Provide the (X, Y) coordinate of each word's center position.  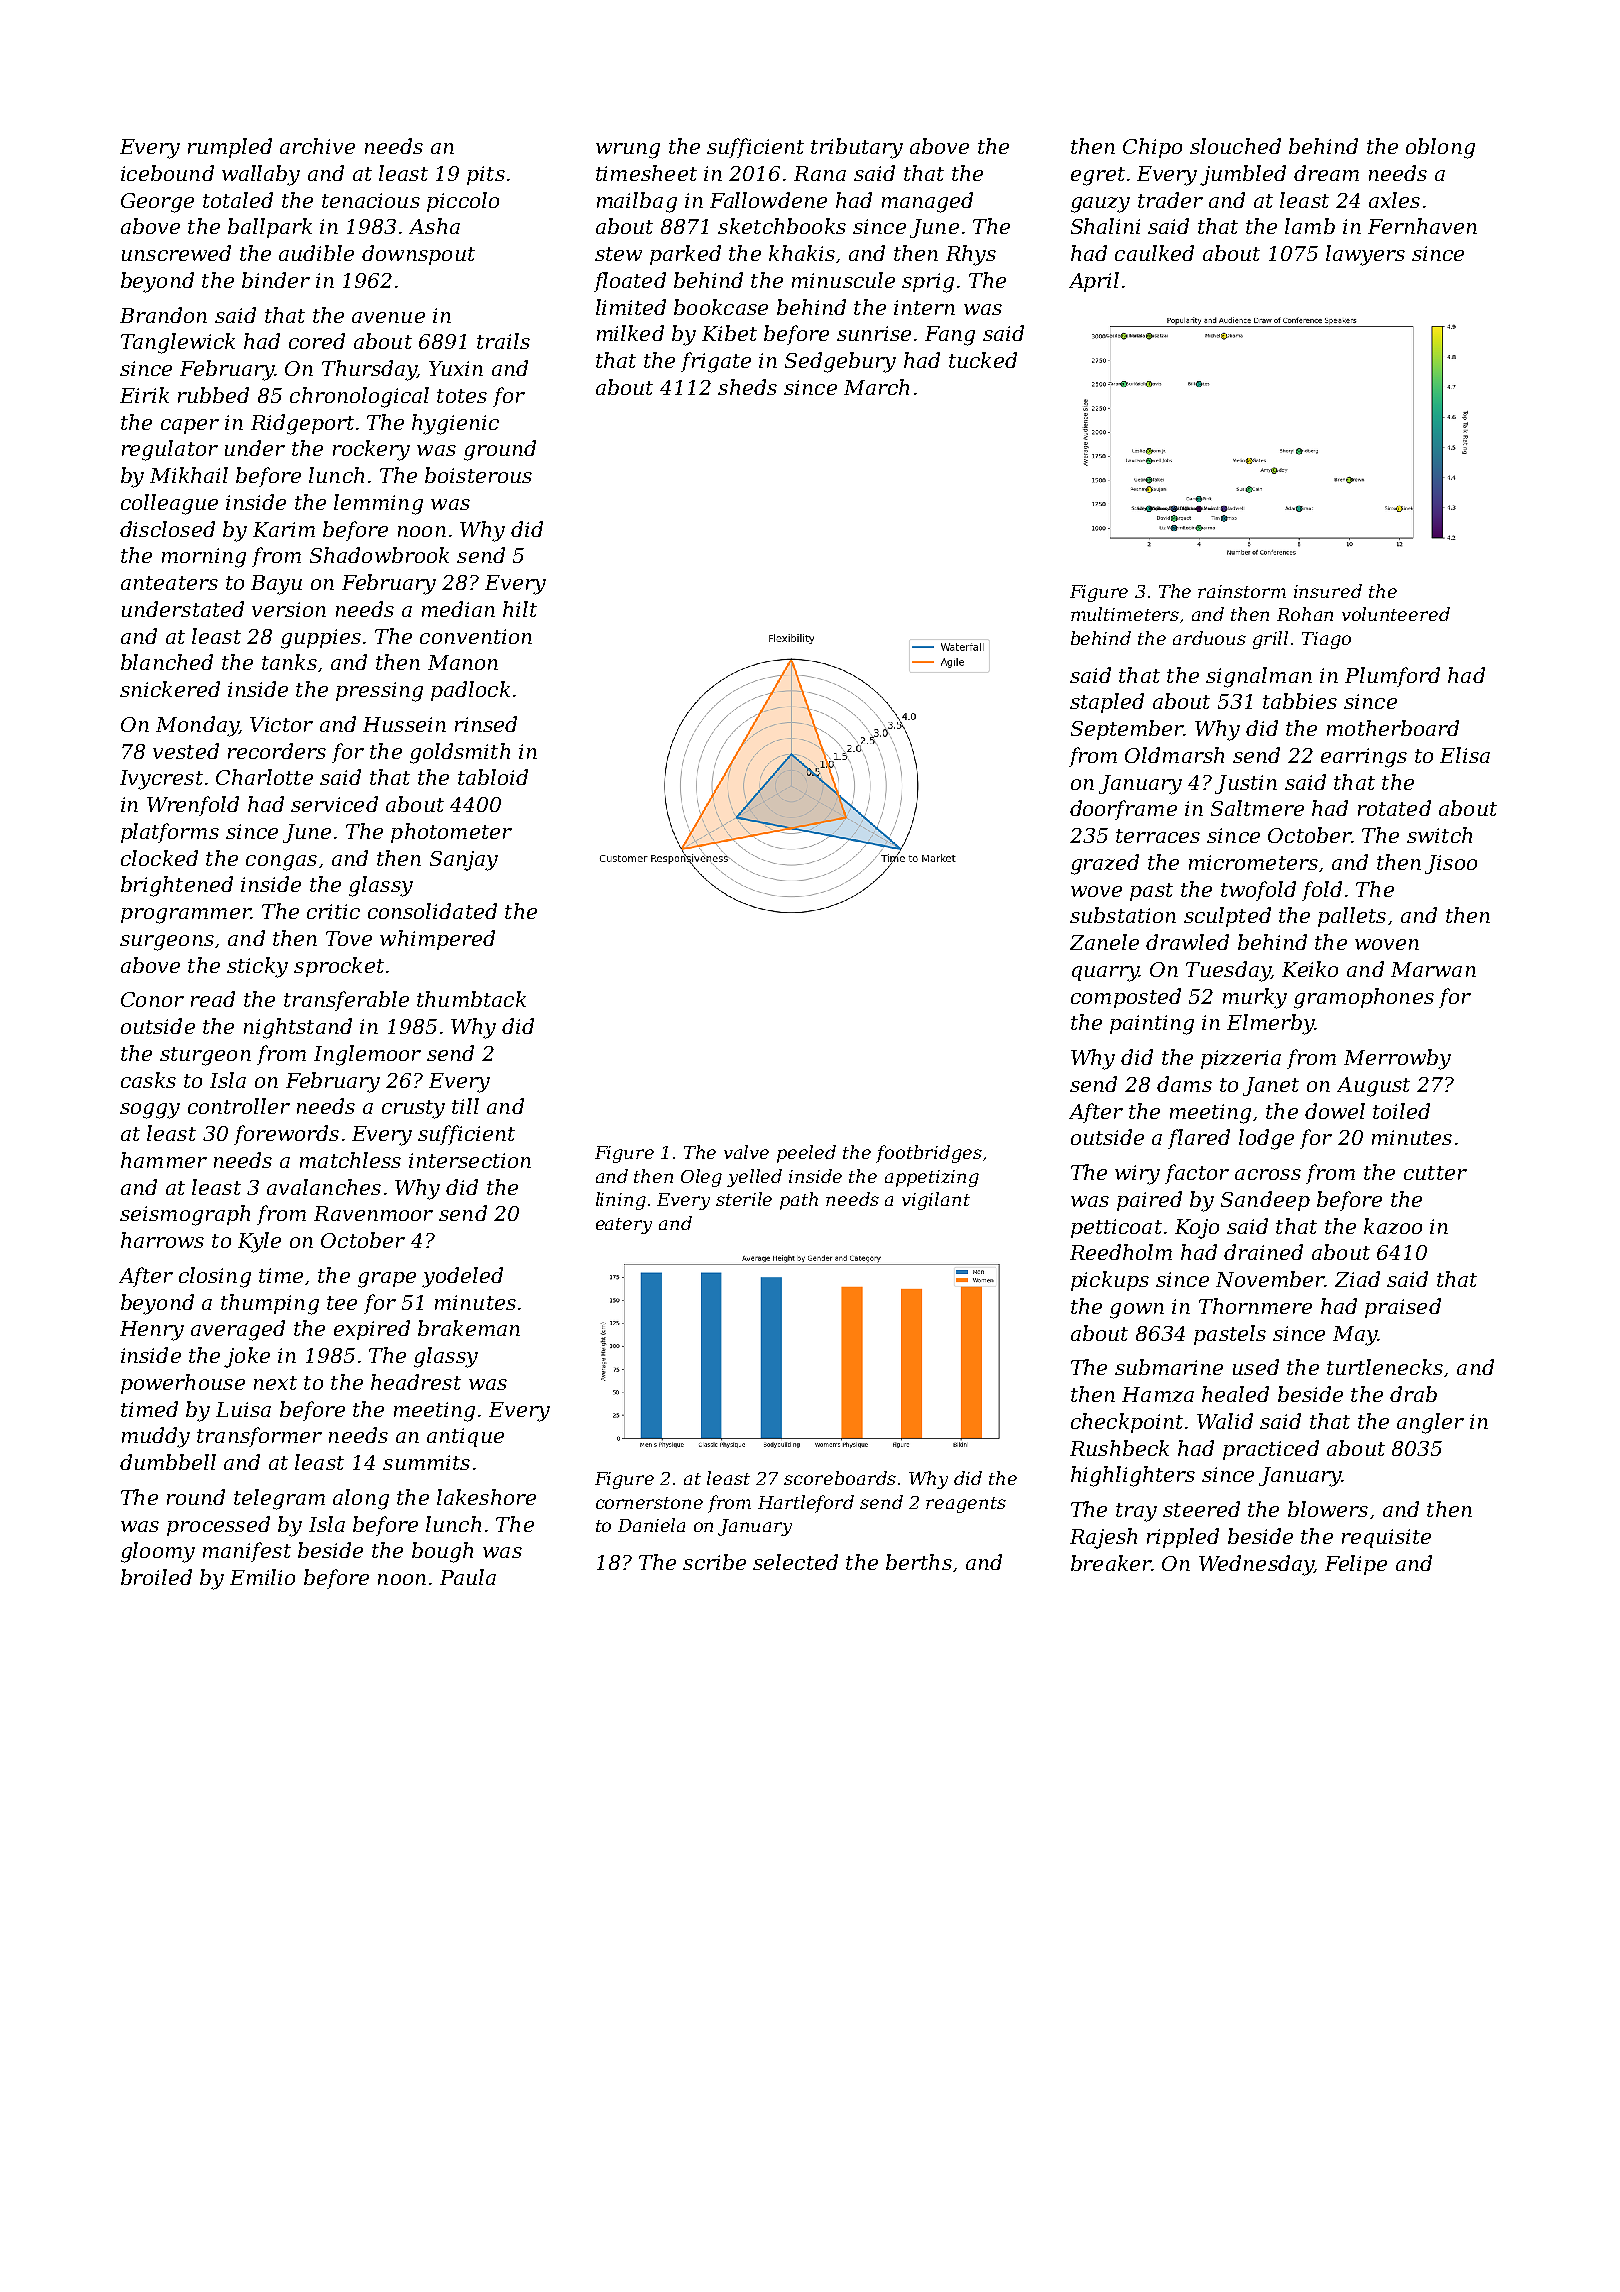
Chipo (1152, 148)
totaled (238, 200)
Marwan (1433, 969)
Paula (468, 1577)
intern (924, 307)
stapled (1107, 703)
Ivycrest (161, 780)
